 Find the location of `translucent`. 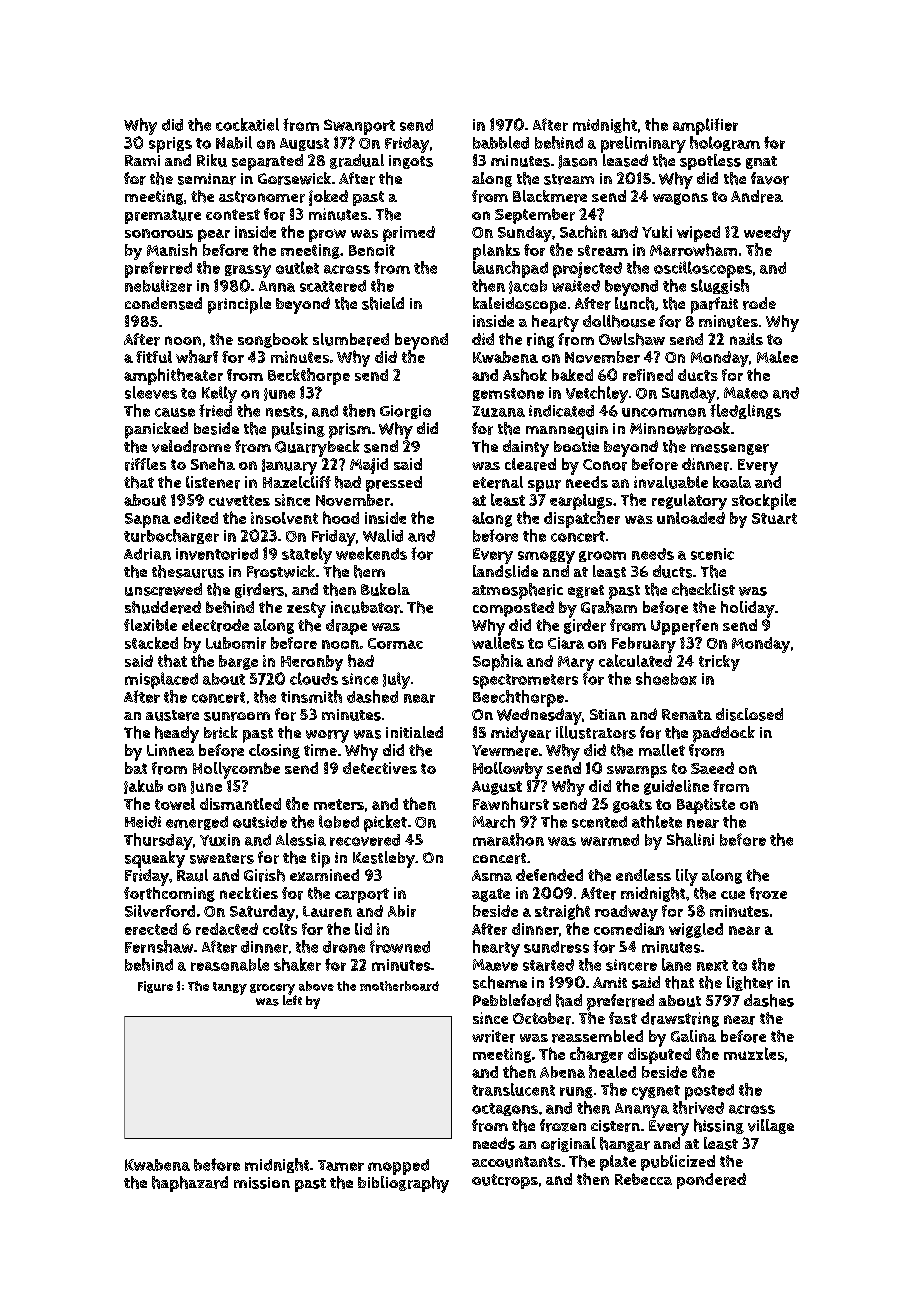

translucent is located at coordinates (513, 1089).
